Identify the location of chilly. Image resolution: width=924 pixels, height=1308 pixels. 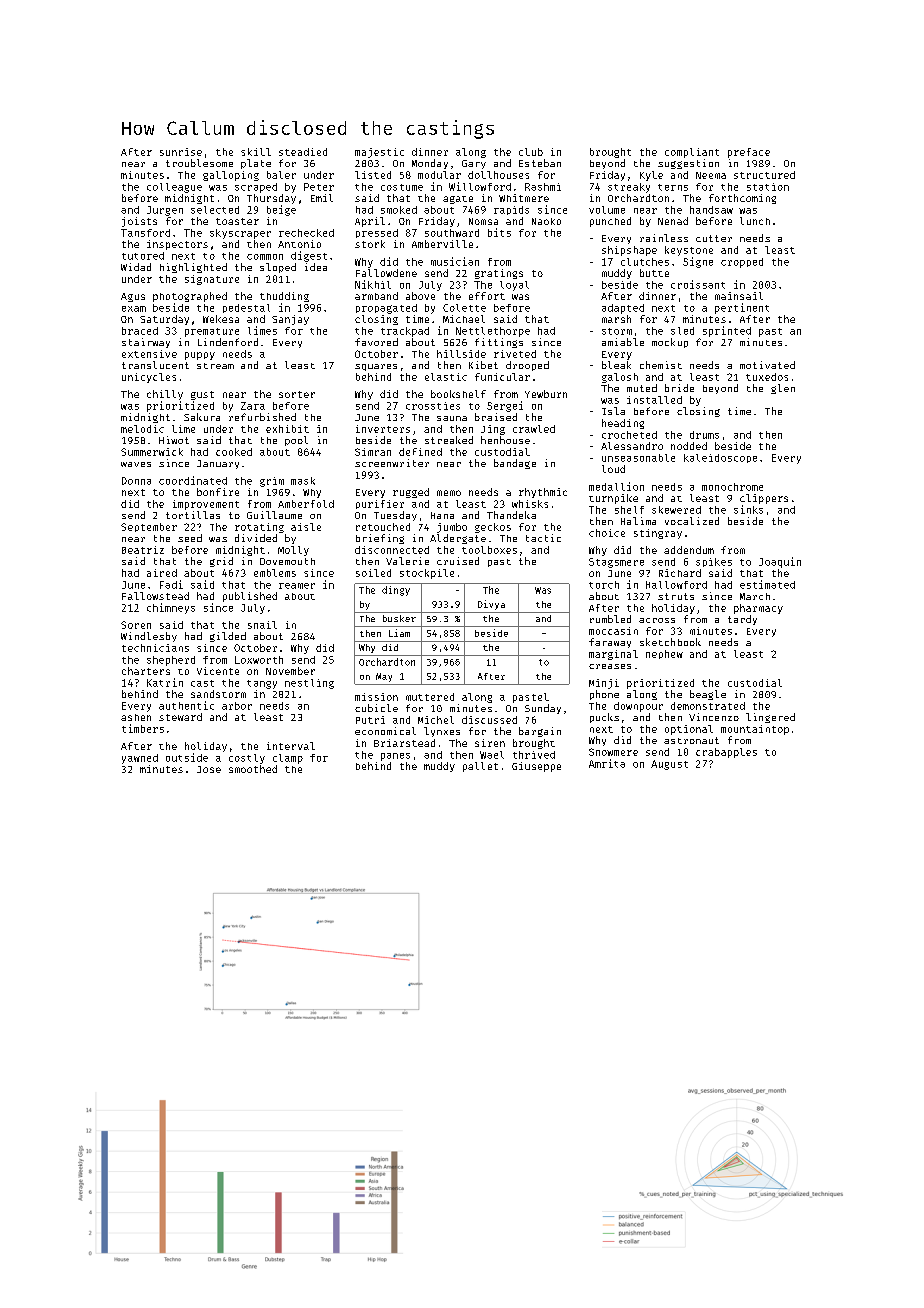
(165, 395).
